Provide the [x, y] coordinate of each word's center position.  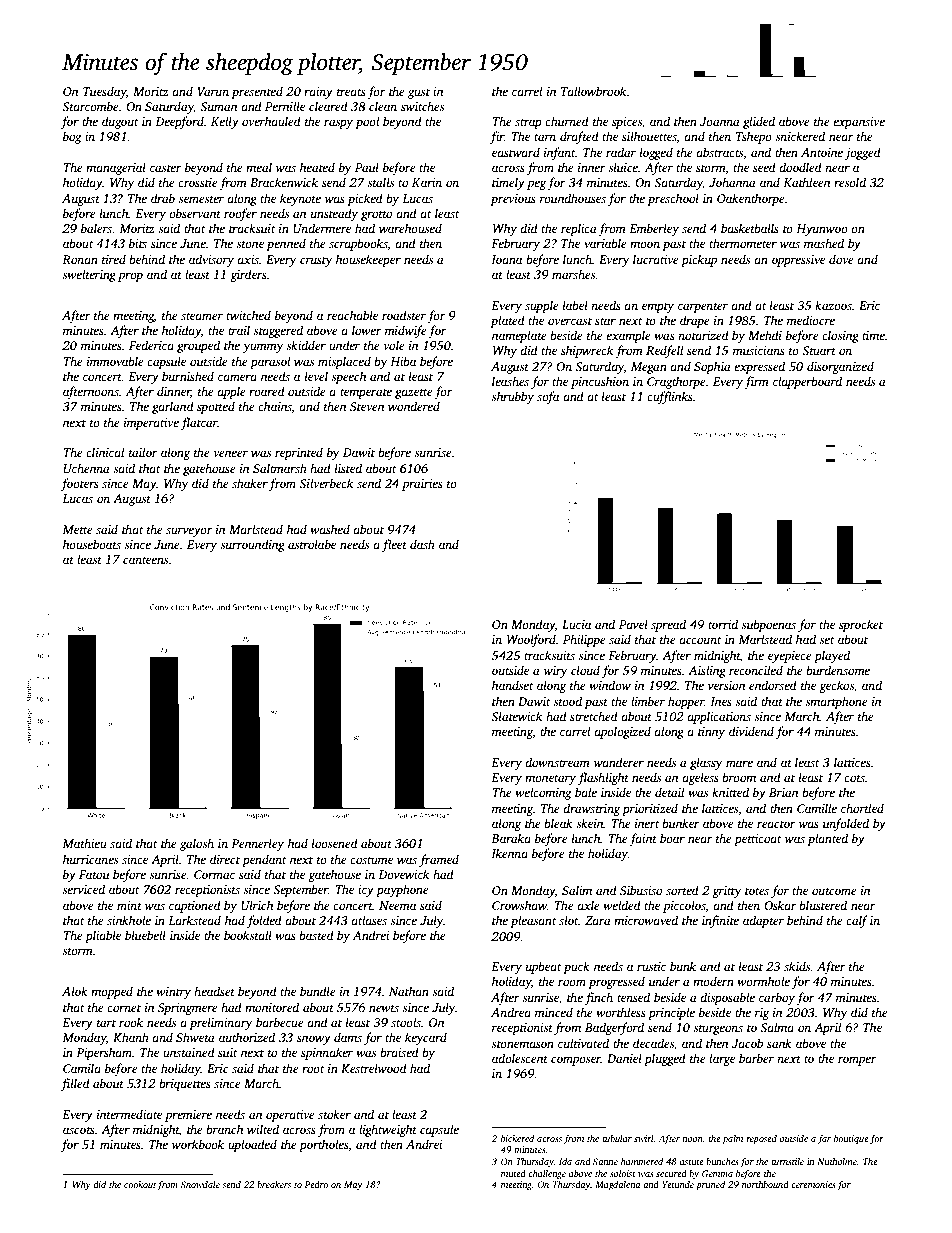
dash [422, 544]
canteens [145, 560]
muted [513, 1173]
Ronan [80, 259]
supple [542, 306]
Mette [77, 529]
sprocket [861, 625]
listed [348, 468]
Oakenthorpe [751, 199]
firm [756, 382]
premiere [188, 1116]
